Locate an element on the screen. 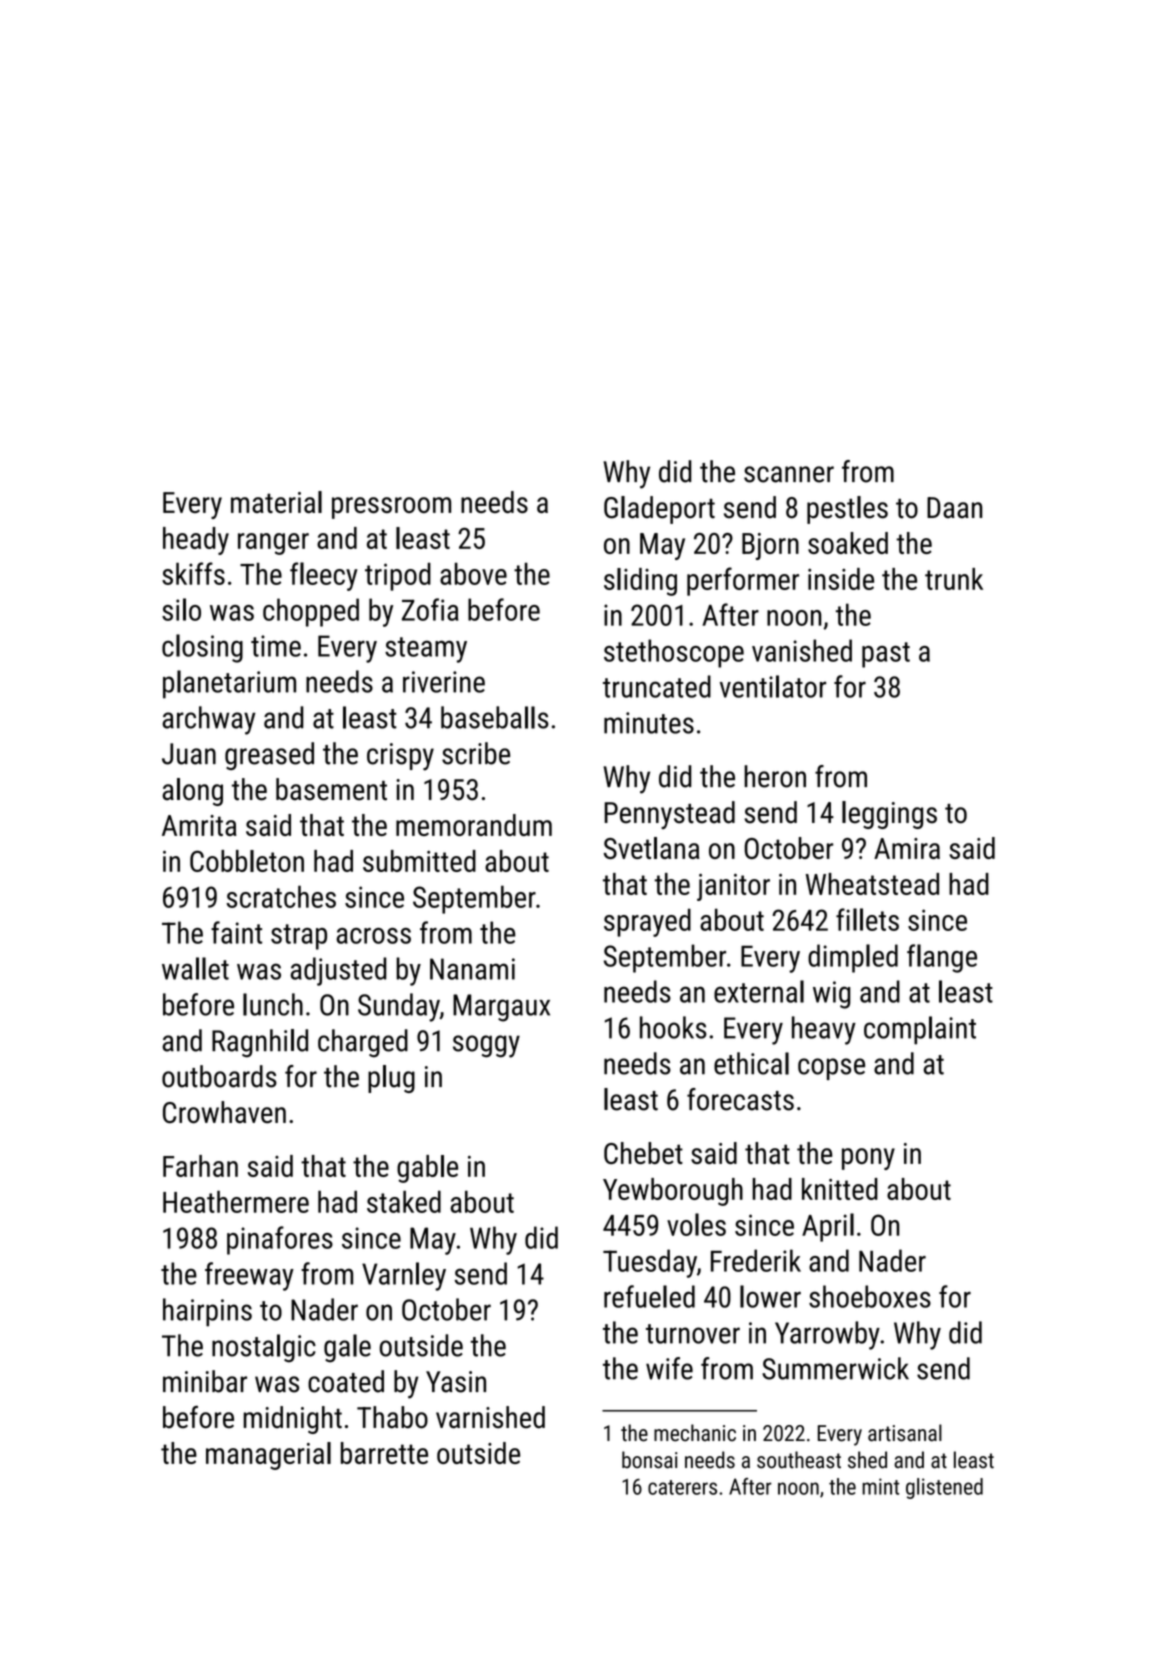  plug is located at coordinates (391, 1079).
